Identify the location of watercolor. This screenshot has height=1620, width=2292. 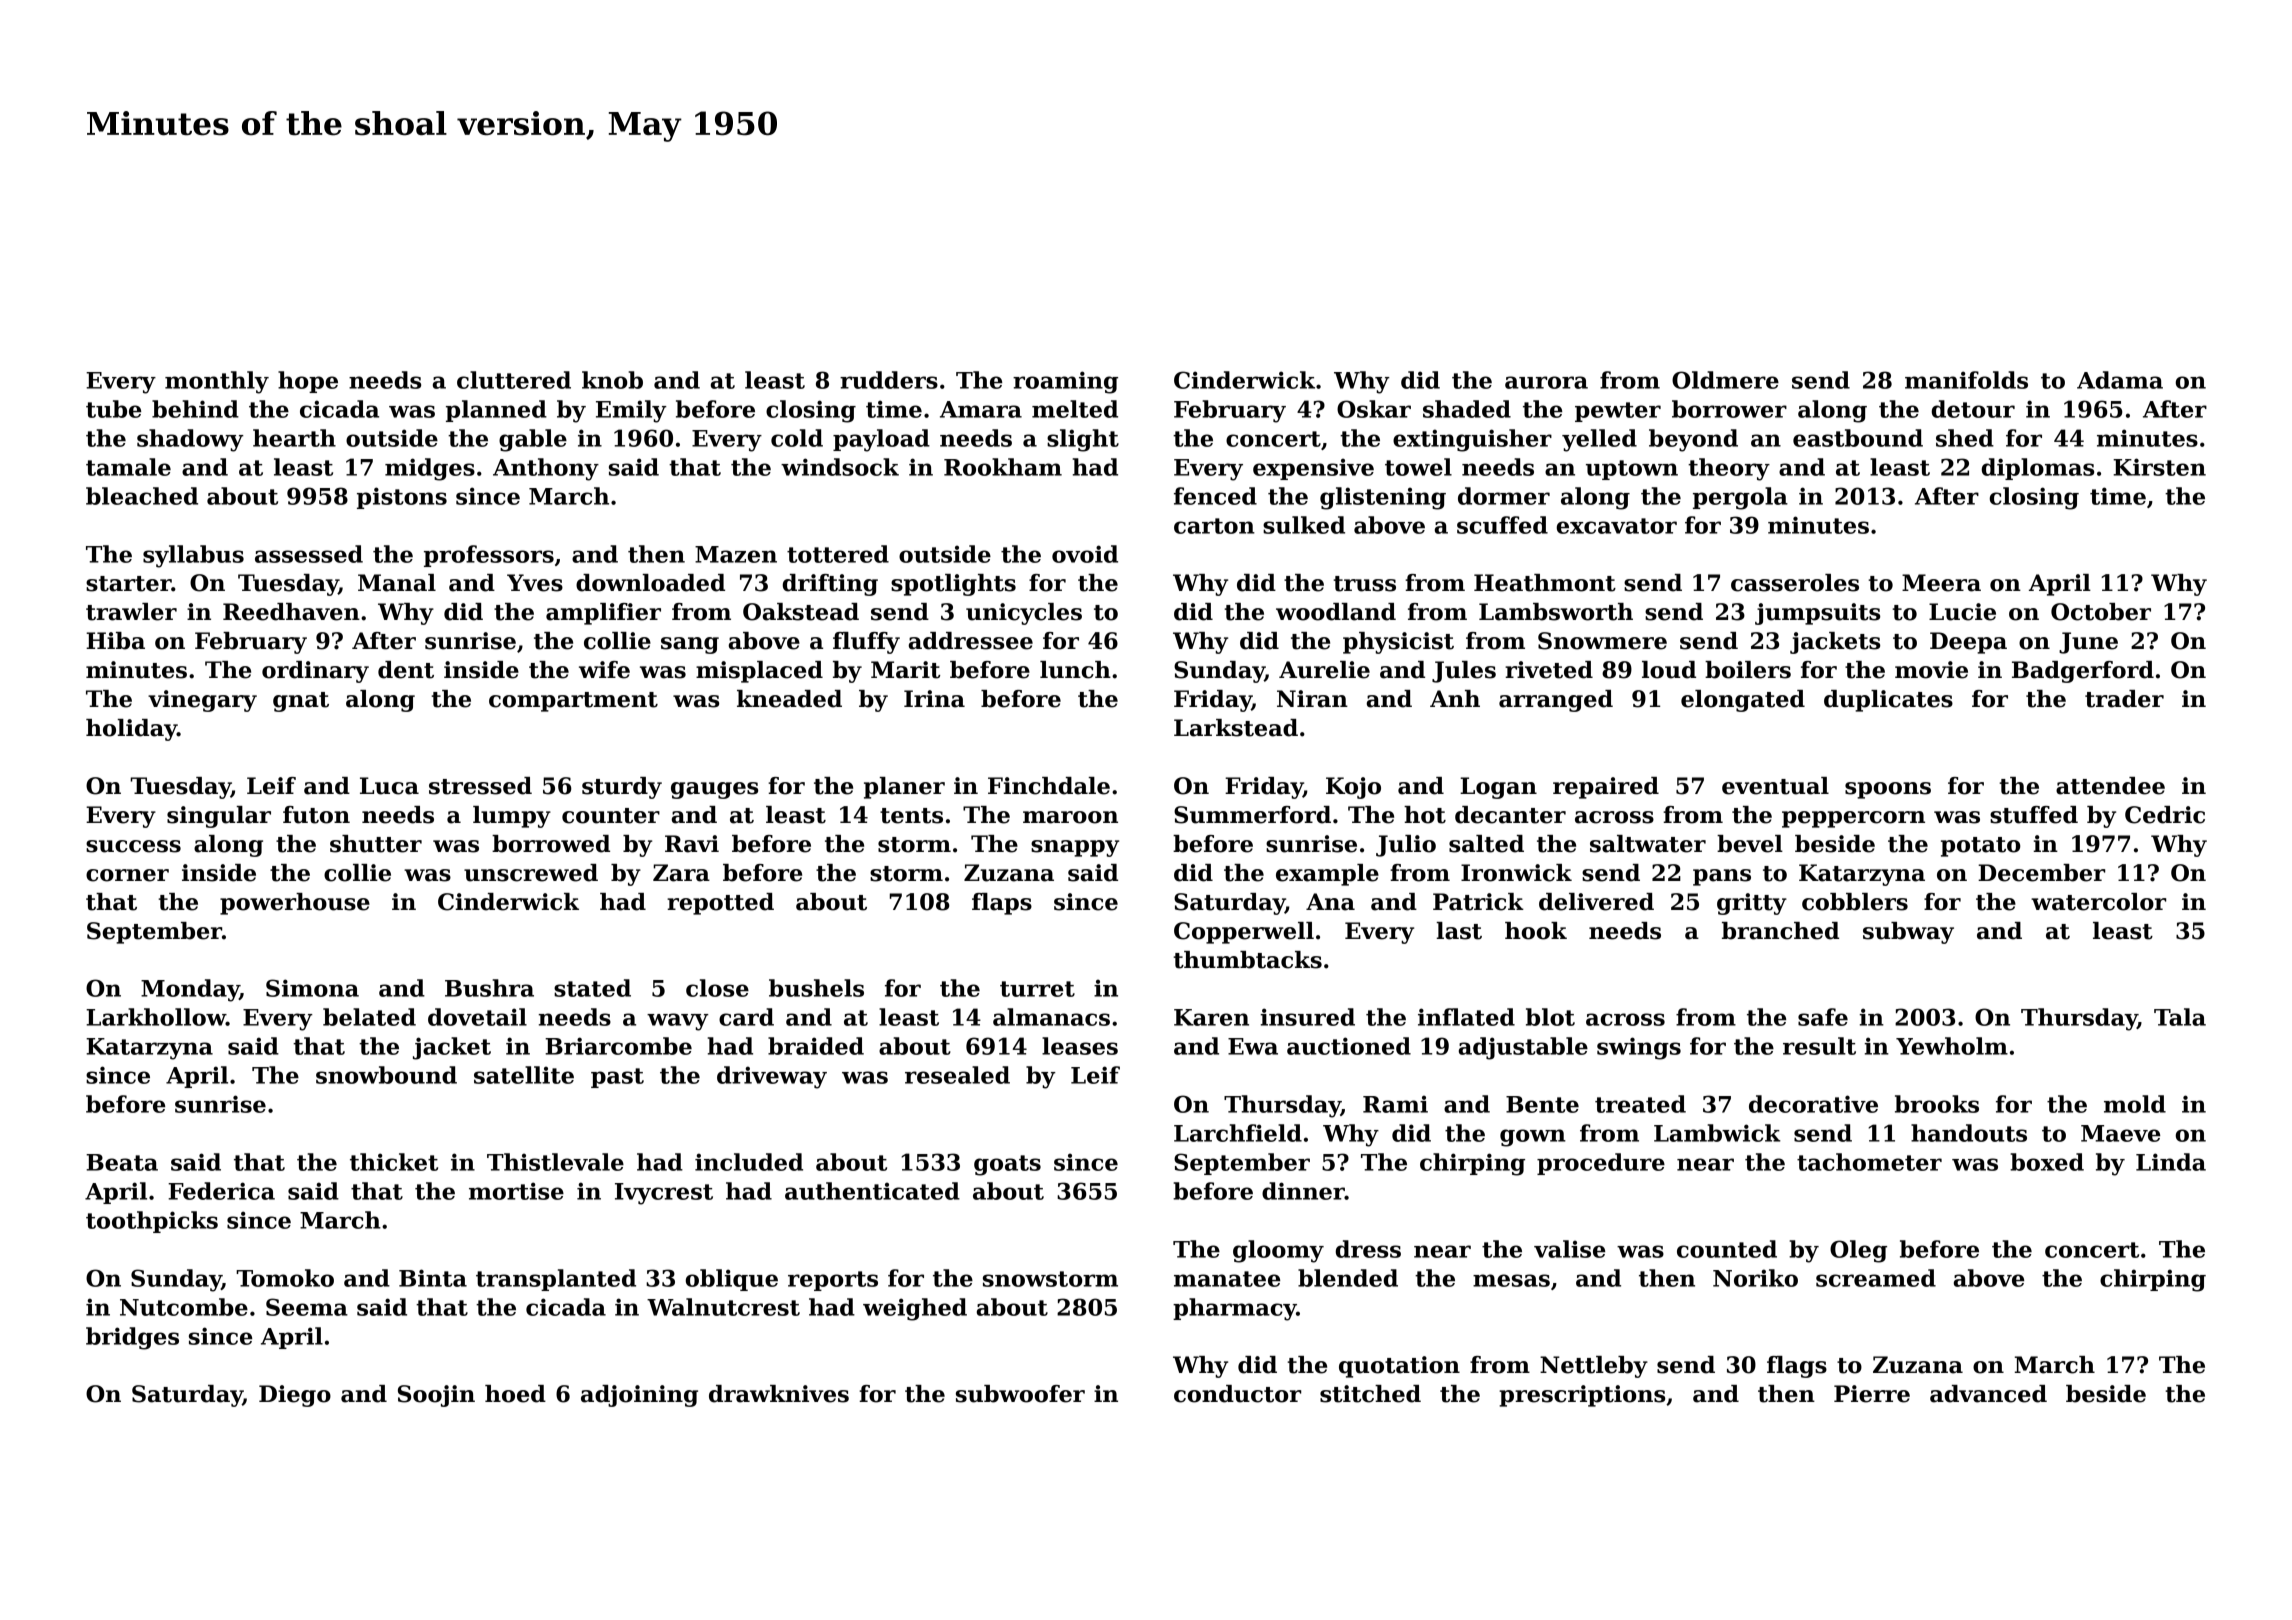
(2098, 902).
